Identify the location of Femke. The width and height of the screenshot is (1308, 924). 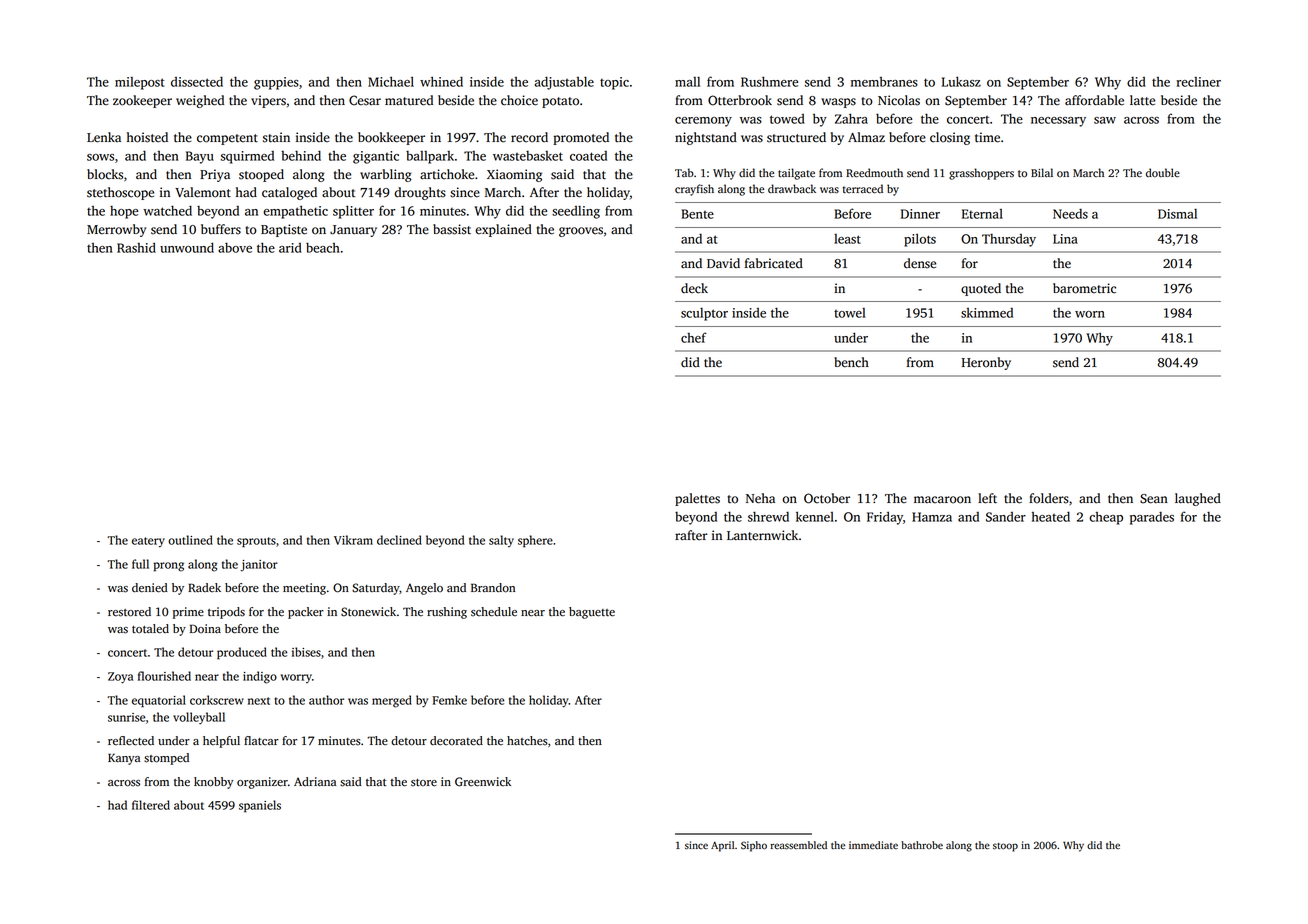
(449, 700).
